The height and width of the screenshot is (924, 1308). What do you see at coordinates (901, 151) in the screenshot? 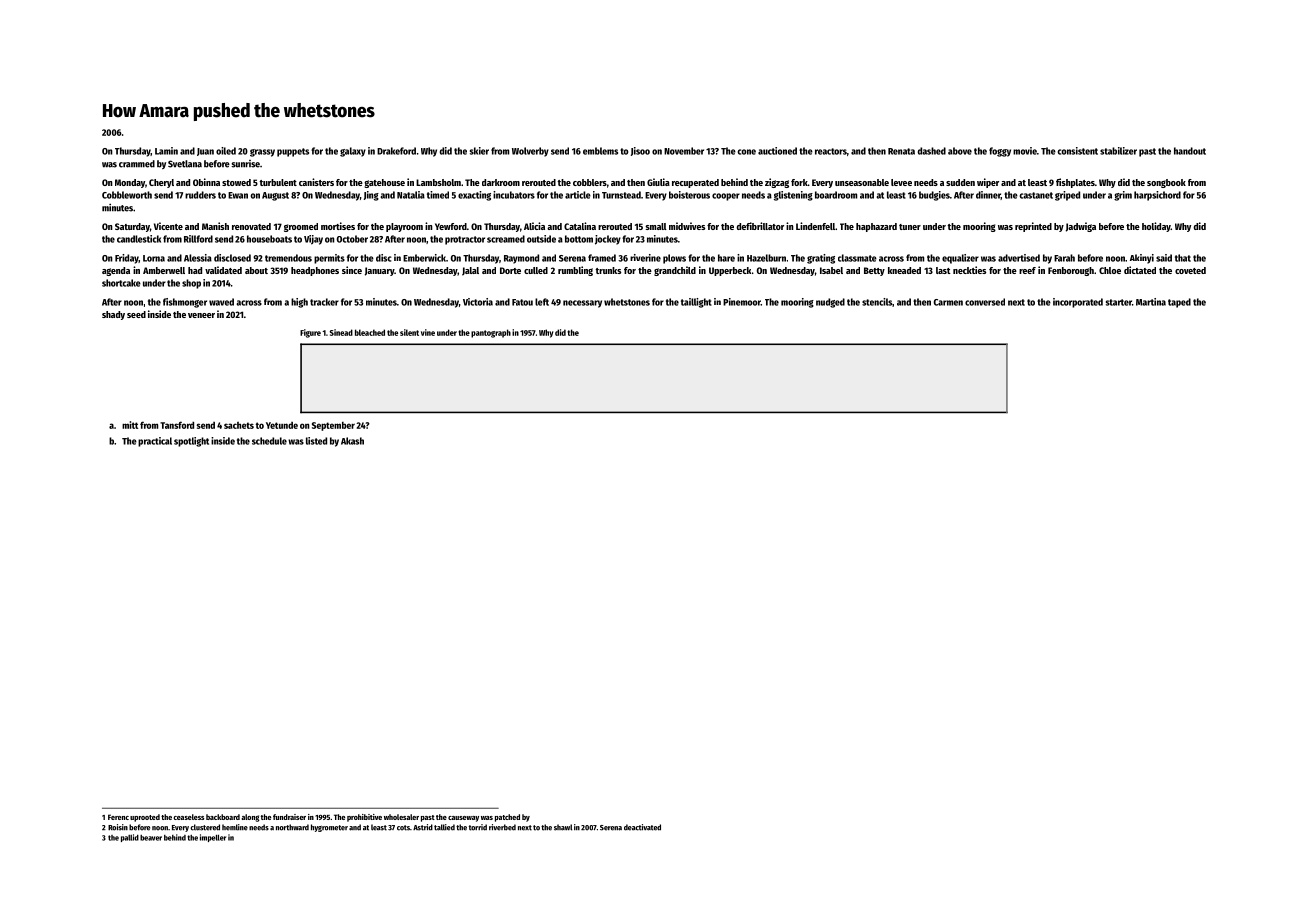
I see `Renata` at bounding box center [901, 151].
